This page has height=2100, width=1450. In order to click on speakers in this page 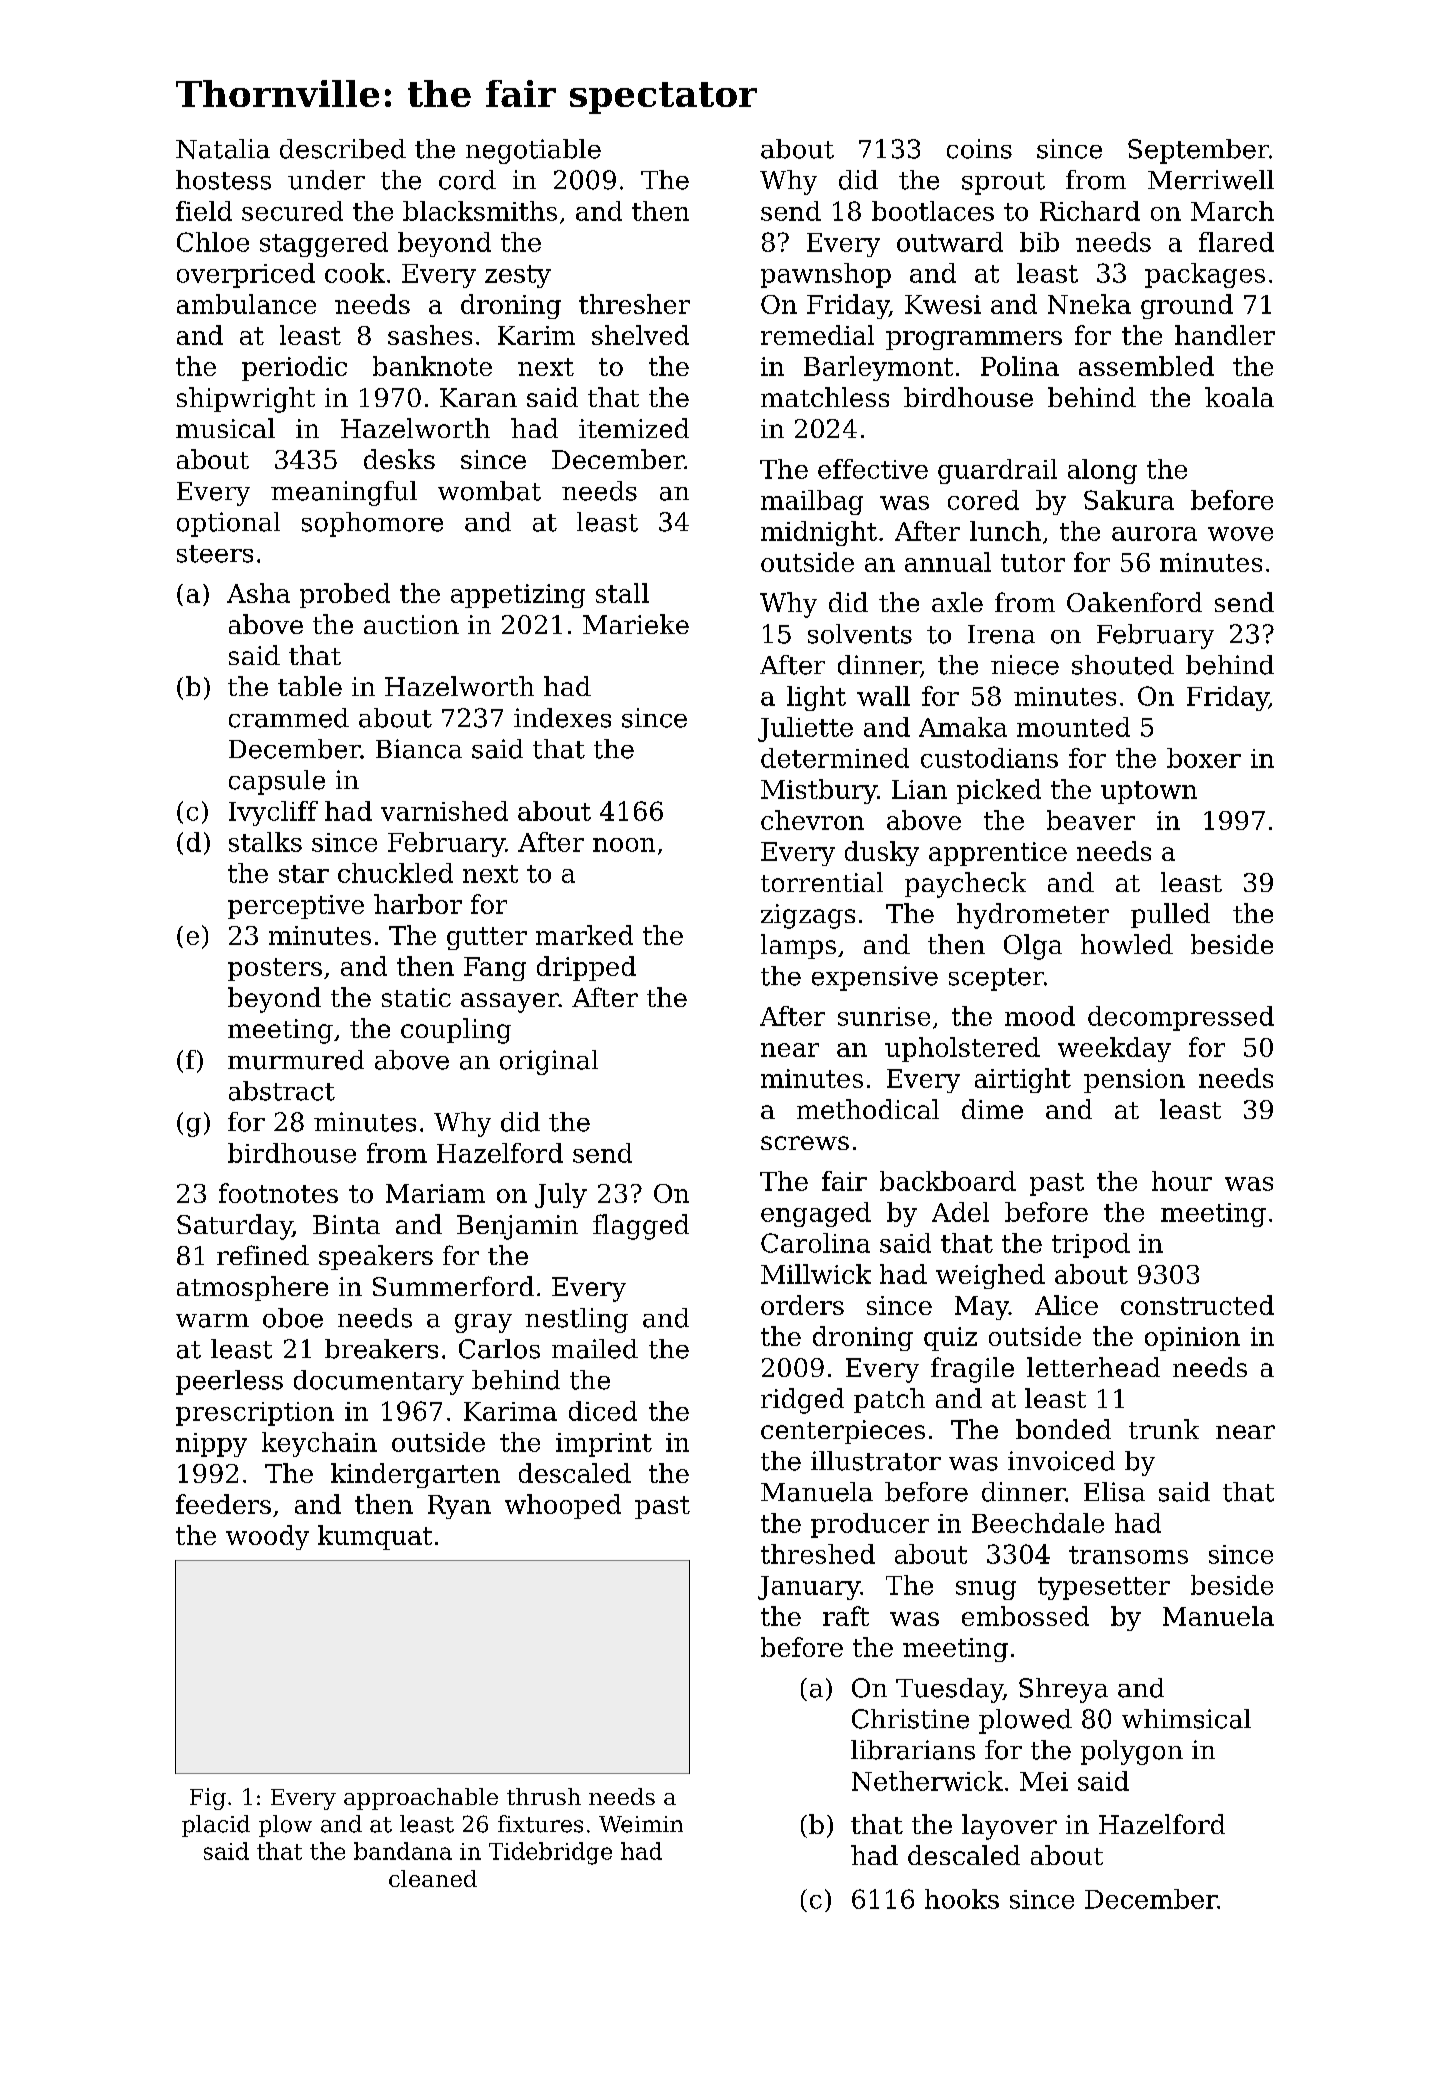, I will do `click(376, 1257)`.
